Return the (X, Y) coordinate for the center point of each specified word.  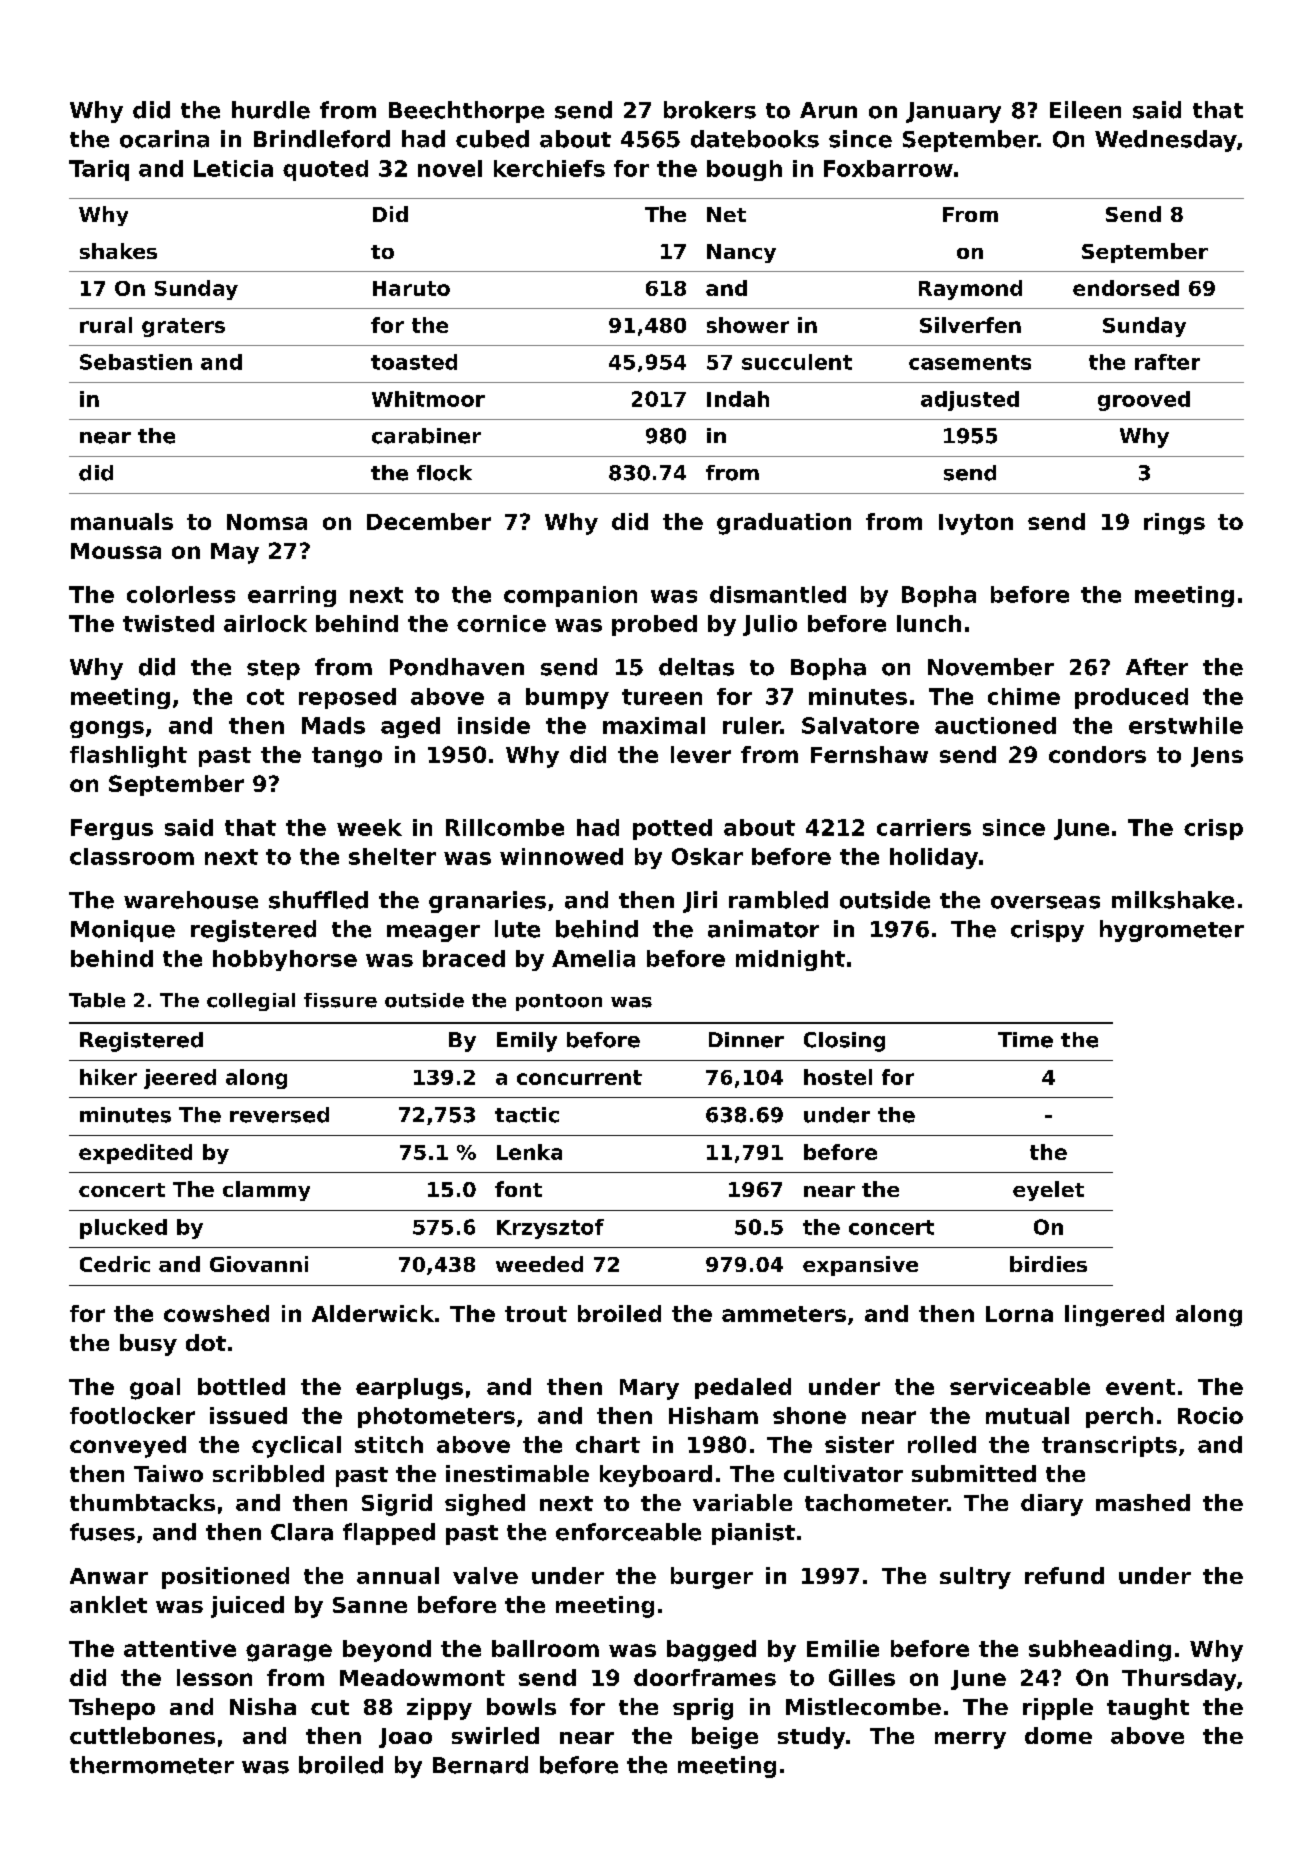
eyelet (1048, 1191)
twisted (168, 623)
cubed (492, 139)
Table (97, 1000)
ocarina (164, 139)
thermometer (152, 1765)
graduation (784, 524)
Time (1025, 1040)
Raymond (970, 290)
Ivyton (976, 524)
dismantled (778, 594)
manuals (122, 521)
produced (1131, 698)
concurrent (579, 1077)
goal (155, 1389)
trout (536, 1314)
